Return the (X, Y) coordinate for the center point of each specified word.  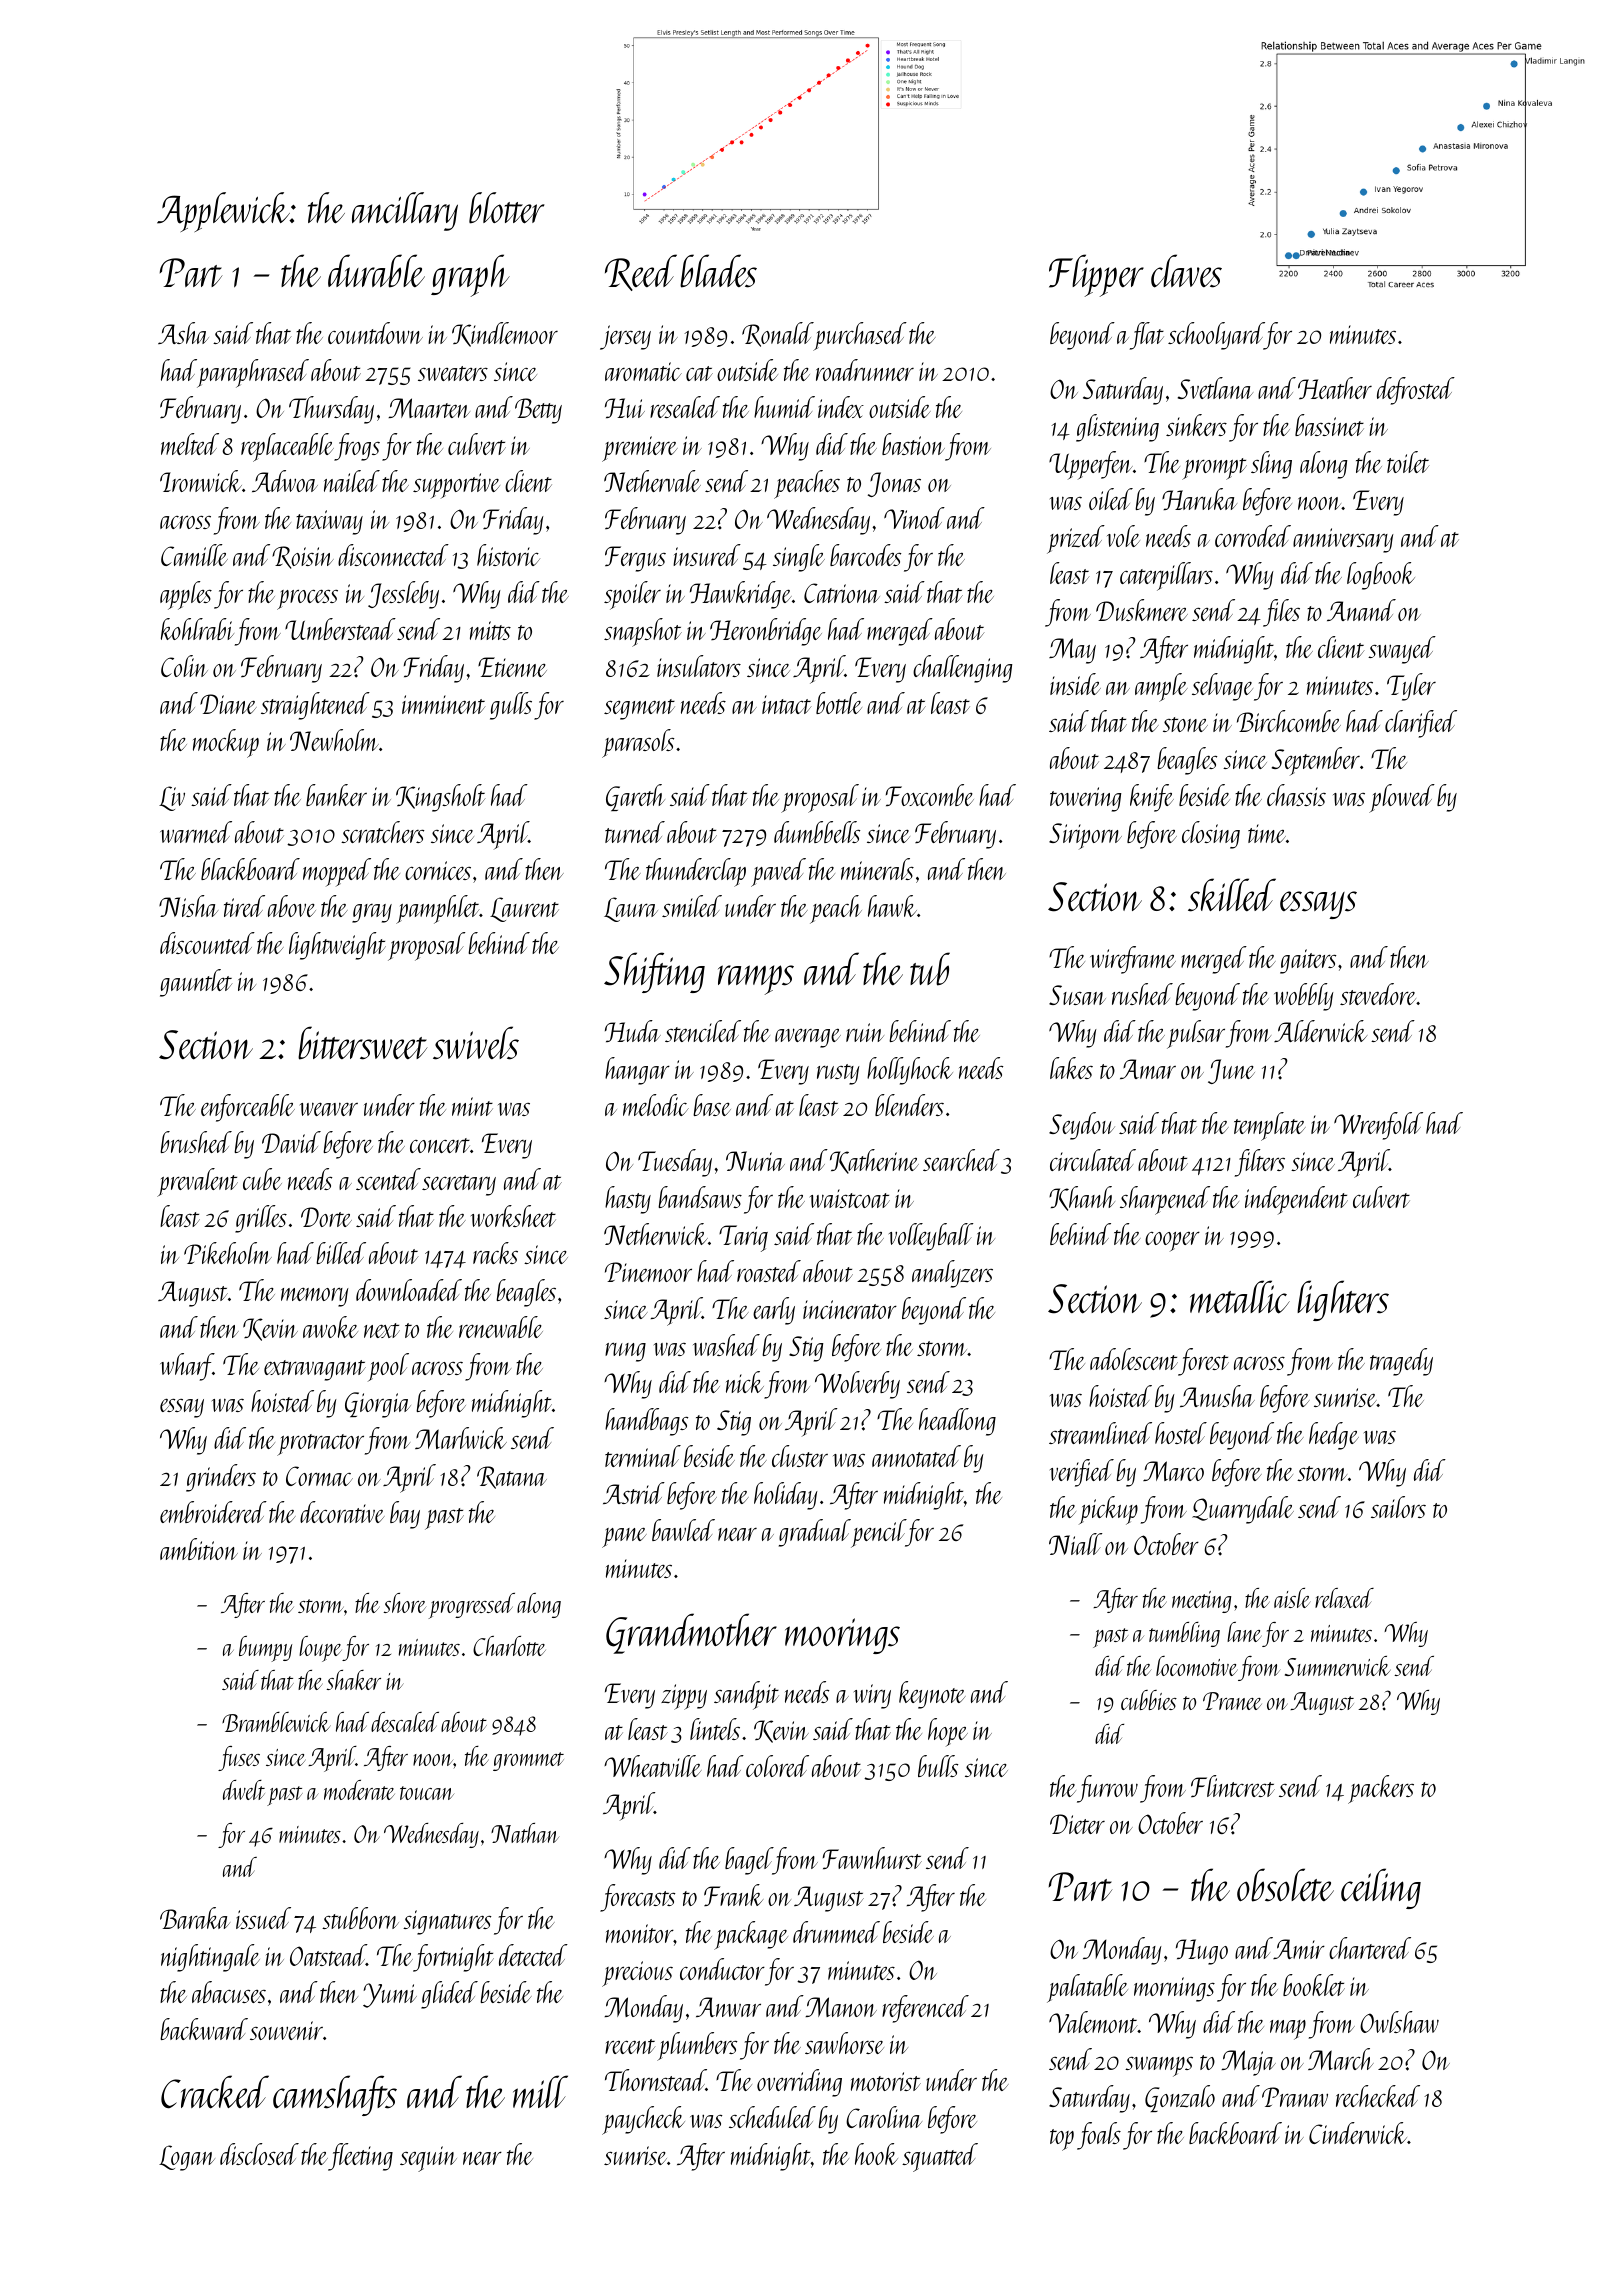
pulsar (1196, 1034)
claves (1186, 271)
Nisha (188, 906)
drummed (836, 1932)
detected (533, 1955)
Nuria (755, 1161)
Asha (183, 333)
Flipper (1096, 275)
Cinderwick (1358, 2133)
